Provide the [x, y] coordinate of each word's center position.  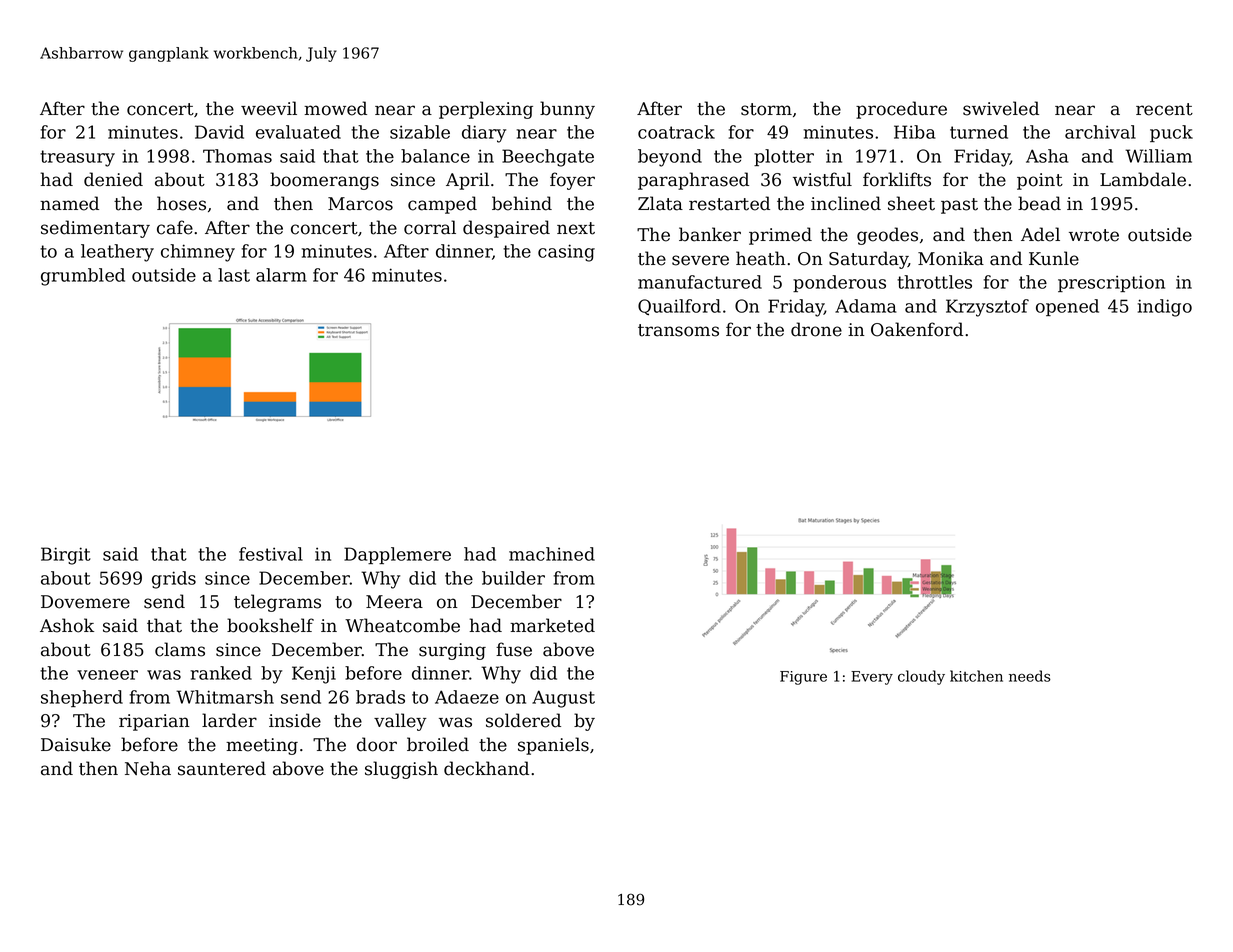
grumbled [83, 277]
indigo [1165, 308]
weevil [269, 108]
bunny [567, 110]
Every [872, 678]
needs [1030, 676]
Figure [803, 678]
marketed [552, 625]
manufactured [700, 282]
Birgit [66, 556]
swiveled [1001, 108]
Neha [148, 768]
